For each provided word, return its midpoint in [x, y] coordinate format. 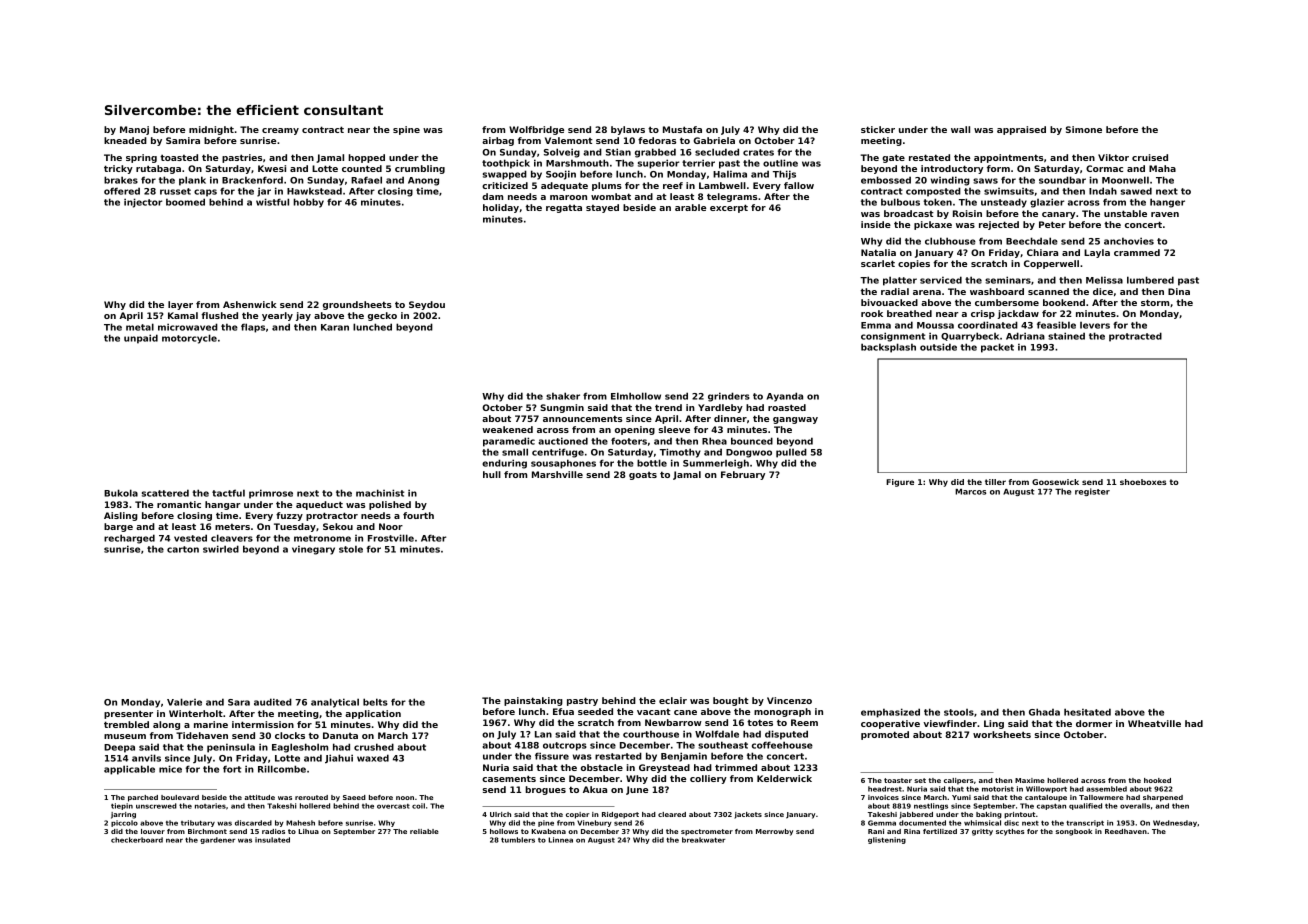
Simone [1084, 129]
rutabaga [158, 169]
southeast [723, 745]
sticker [878, 129]
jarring [123, 815]
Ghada [1044, 712]
